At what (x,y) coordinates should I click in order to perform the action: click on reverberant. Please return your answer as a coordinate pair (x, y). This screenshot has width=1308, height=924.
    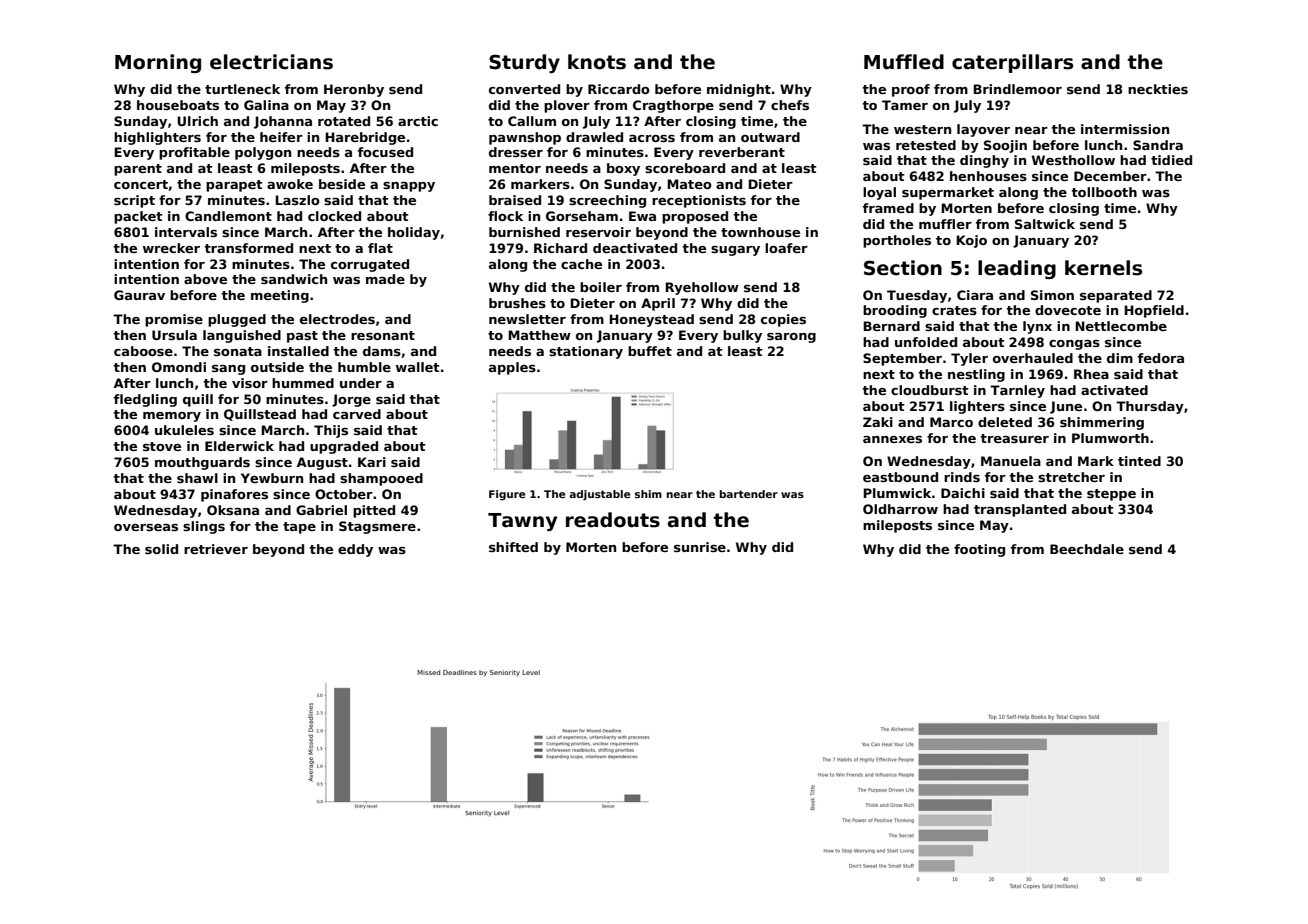
    Looking at the image, I should click on (742, 152).
